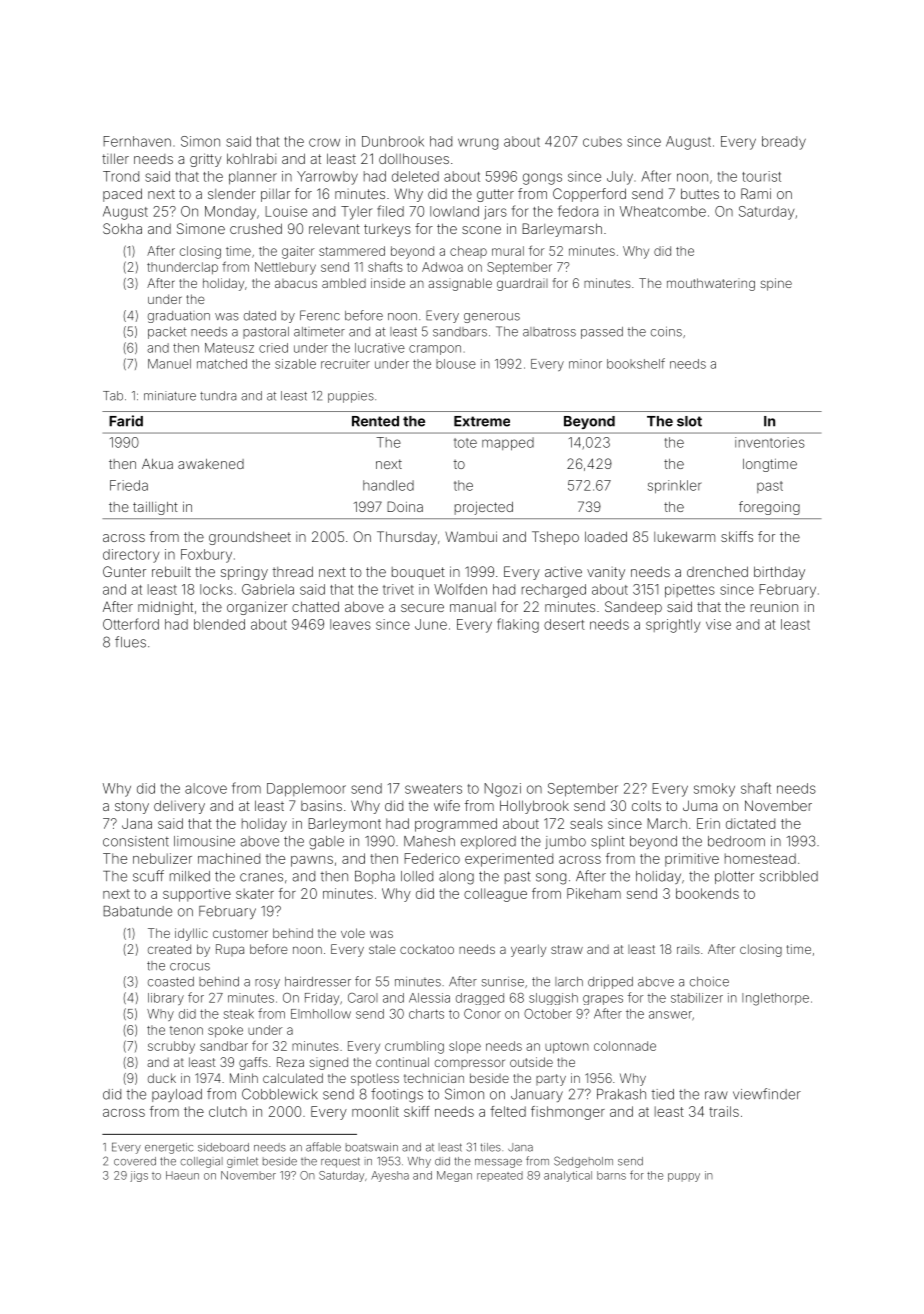  Describe the element at coordinates (666, 331) in the document. I see `coins` at that location.
